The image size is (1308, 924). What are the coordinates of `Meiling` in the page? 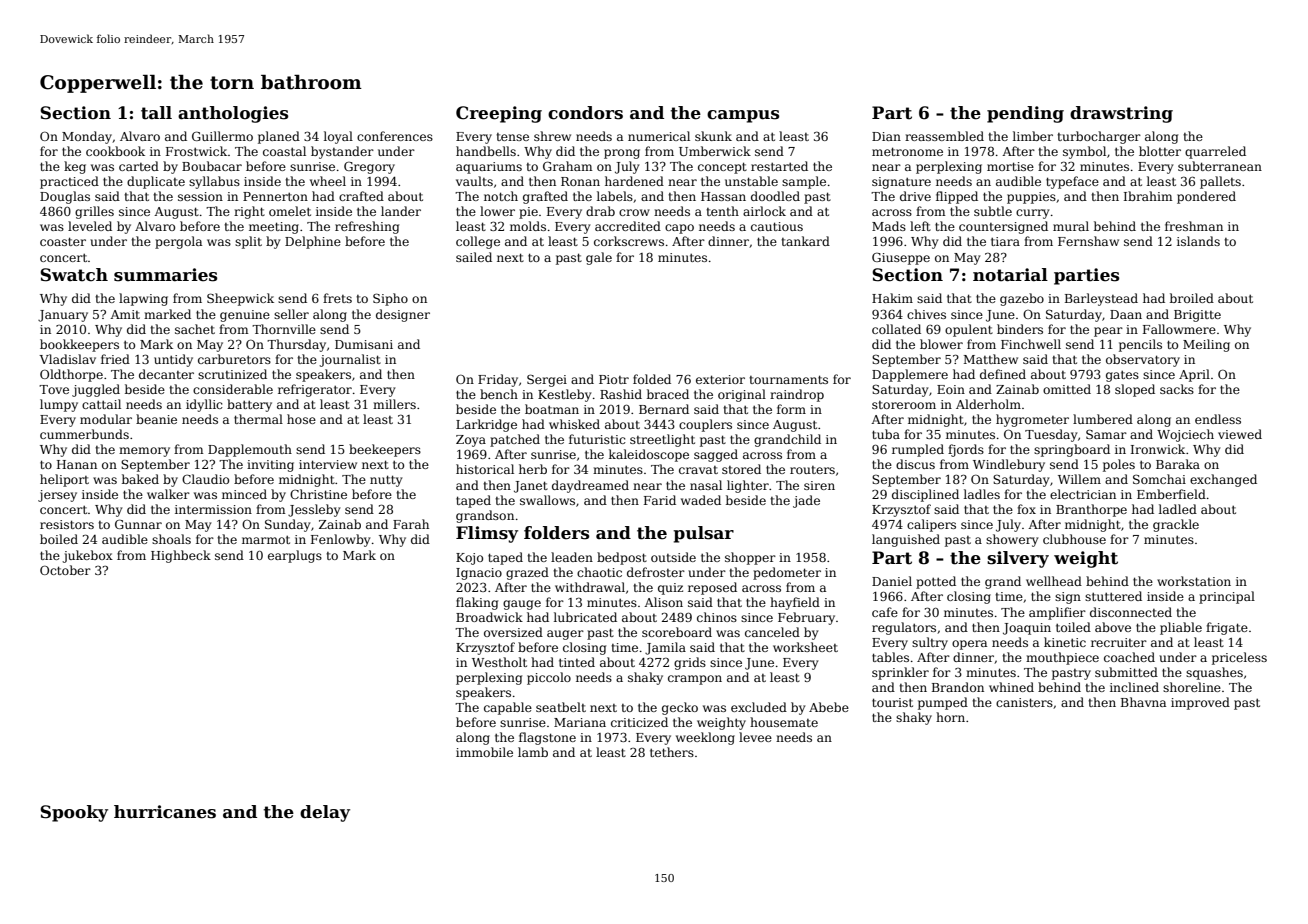 It's located at (1206, 345).
